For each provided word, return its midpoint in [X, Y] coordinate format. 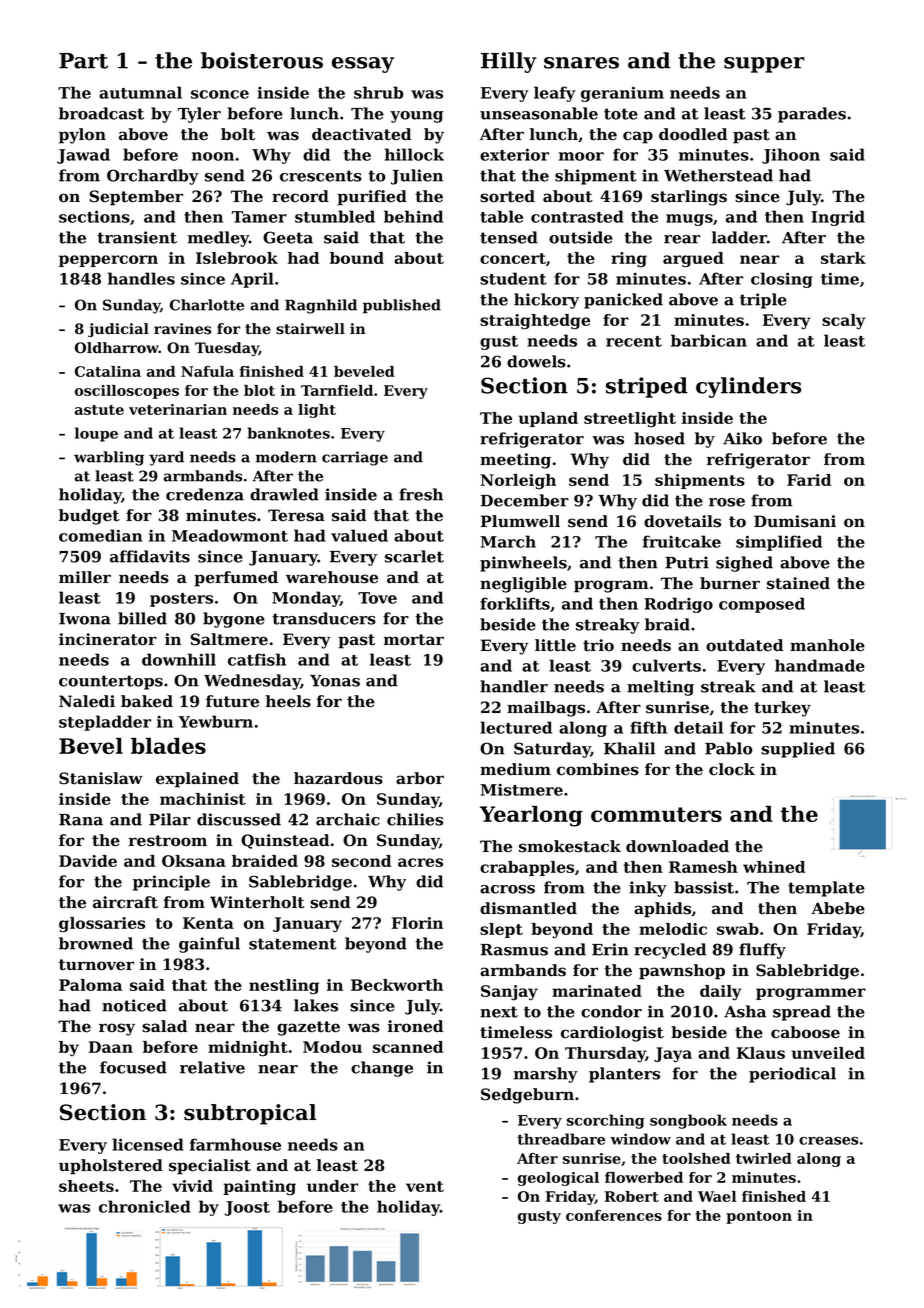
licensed [148, 1144]
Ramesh [703, 867]
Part [83, 61]
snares [581, 63]
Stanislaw [101, 778]
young [416, 117]
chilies [415, 819]
